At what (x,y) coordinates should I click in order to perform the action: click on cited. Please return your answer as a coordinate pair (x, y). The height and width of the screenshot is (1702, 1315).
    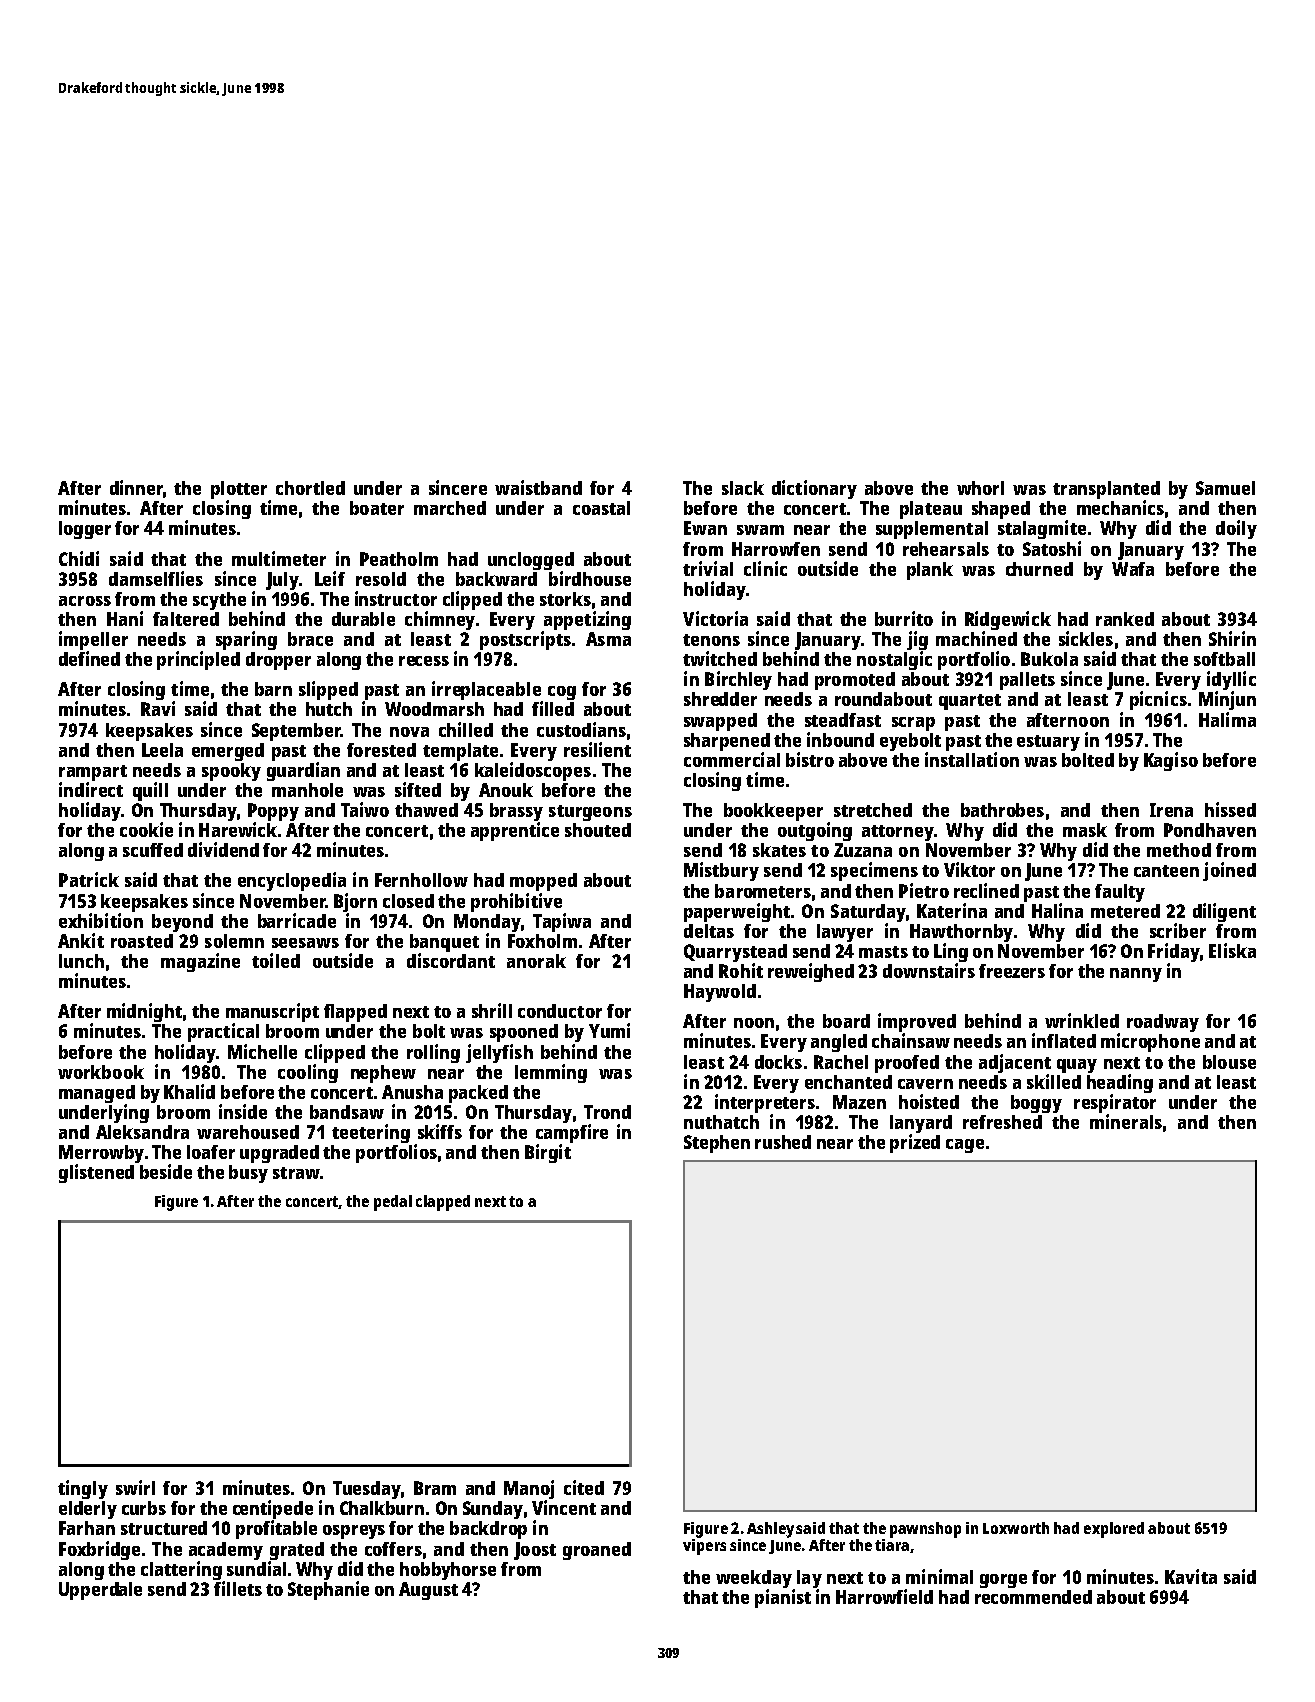
    Looking at the image, I should click on (584, 1487).
